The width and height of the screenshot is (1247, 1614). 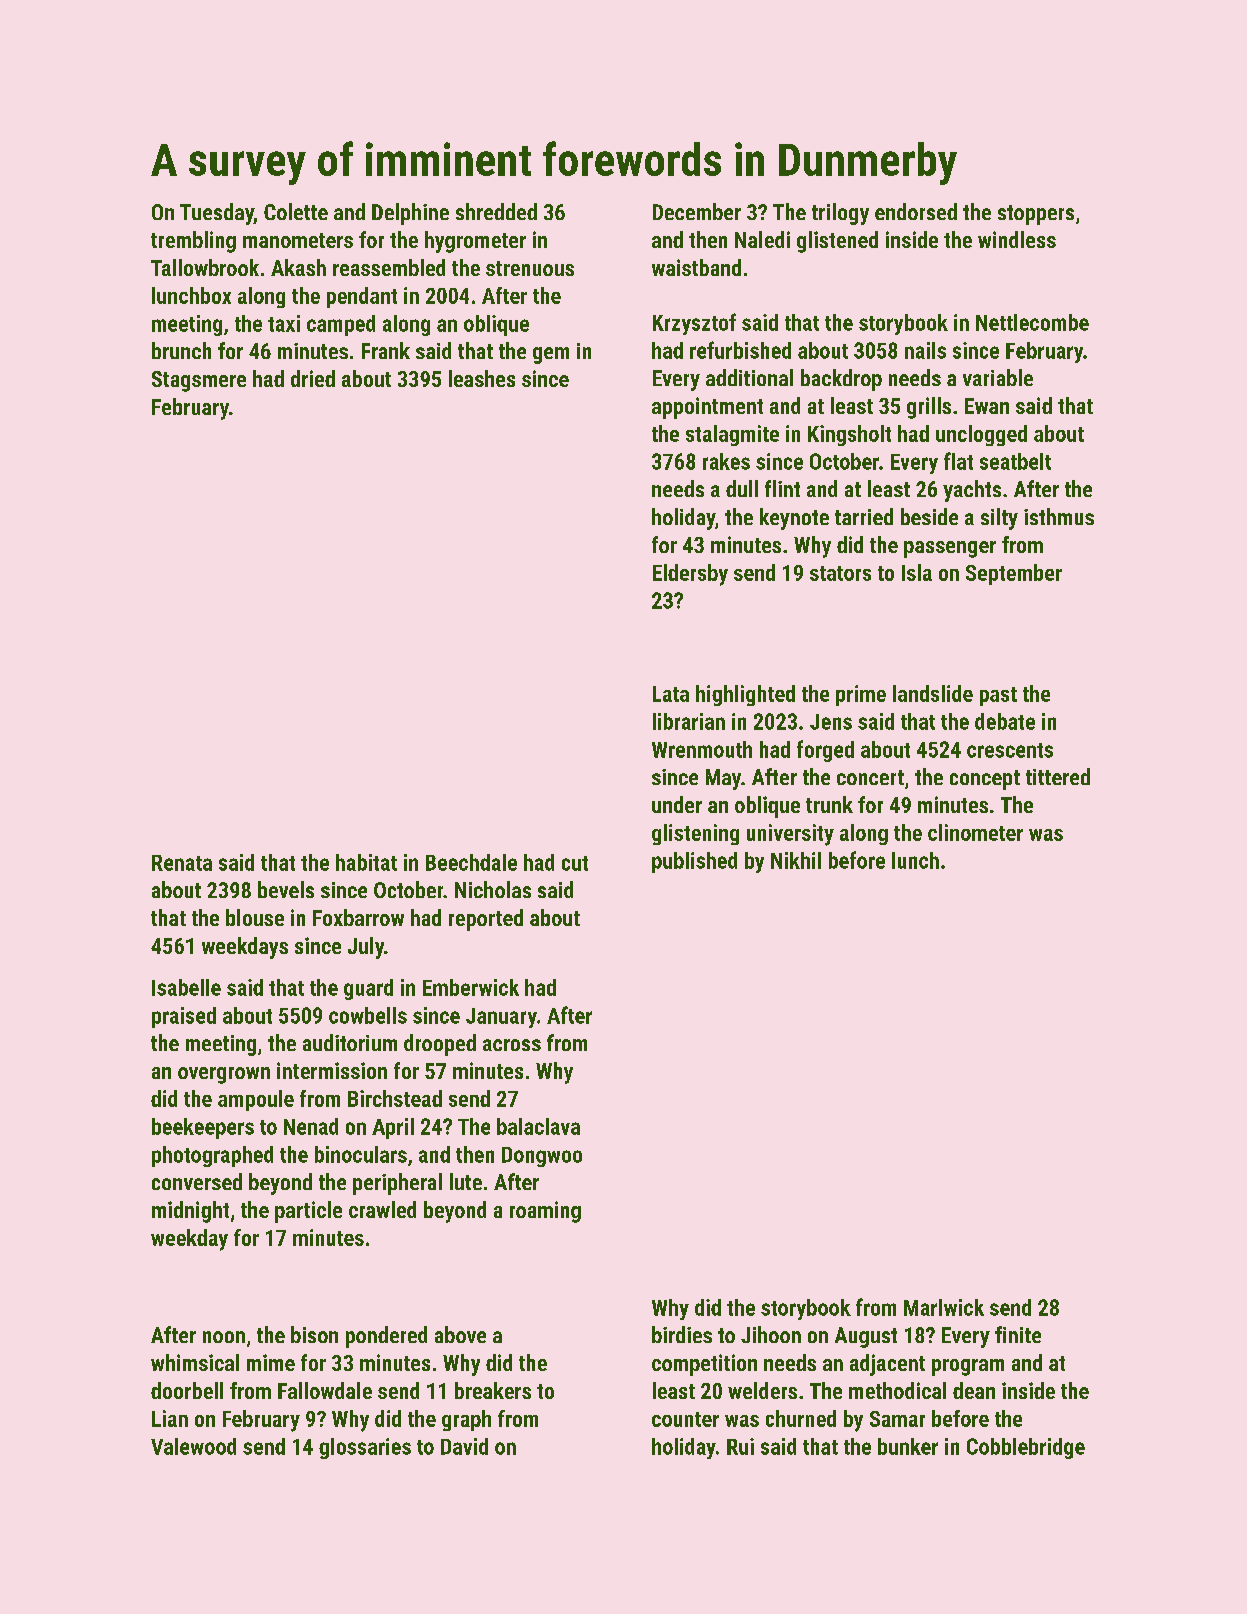 I want to click on roaming, so click(x=545, y=1212).
